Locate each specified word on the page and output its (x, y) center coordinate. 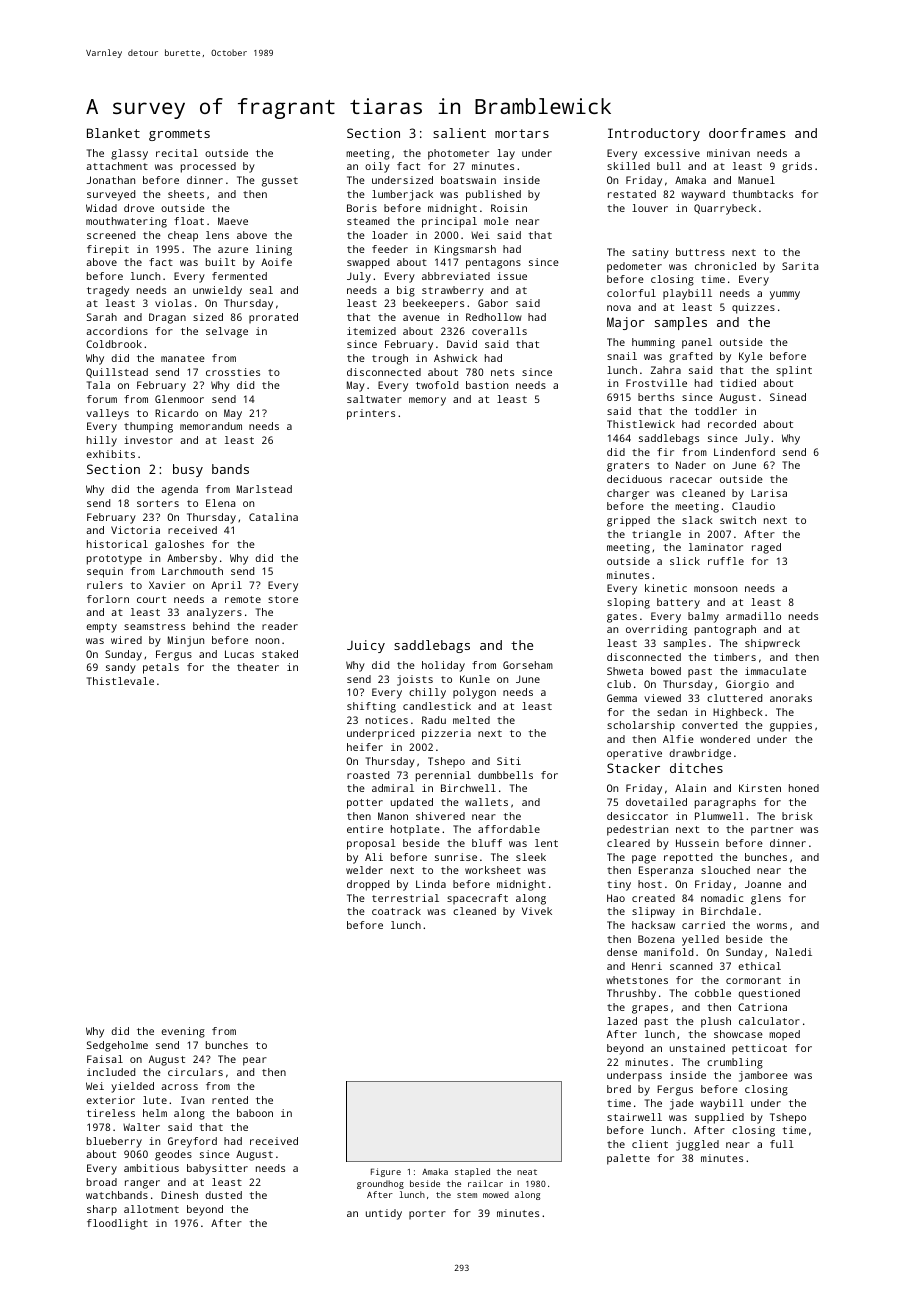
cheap (183, 236)
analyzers (214, 613)
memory (427, 401)
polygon (474, 693)
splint (794, 371)
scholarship (641, 726)
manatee (183, 358)
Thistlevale (120, 681)
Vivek (537, 911)
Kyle (751, 357)
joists (415, 680)
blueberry (114, 1142)
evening (183, 1032)
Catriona (762, 1007)
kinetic (666, 588)
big (406, 291)
